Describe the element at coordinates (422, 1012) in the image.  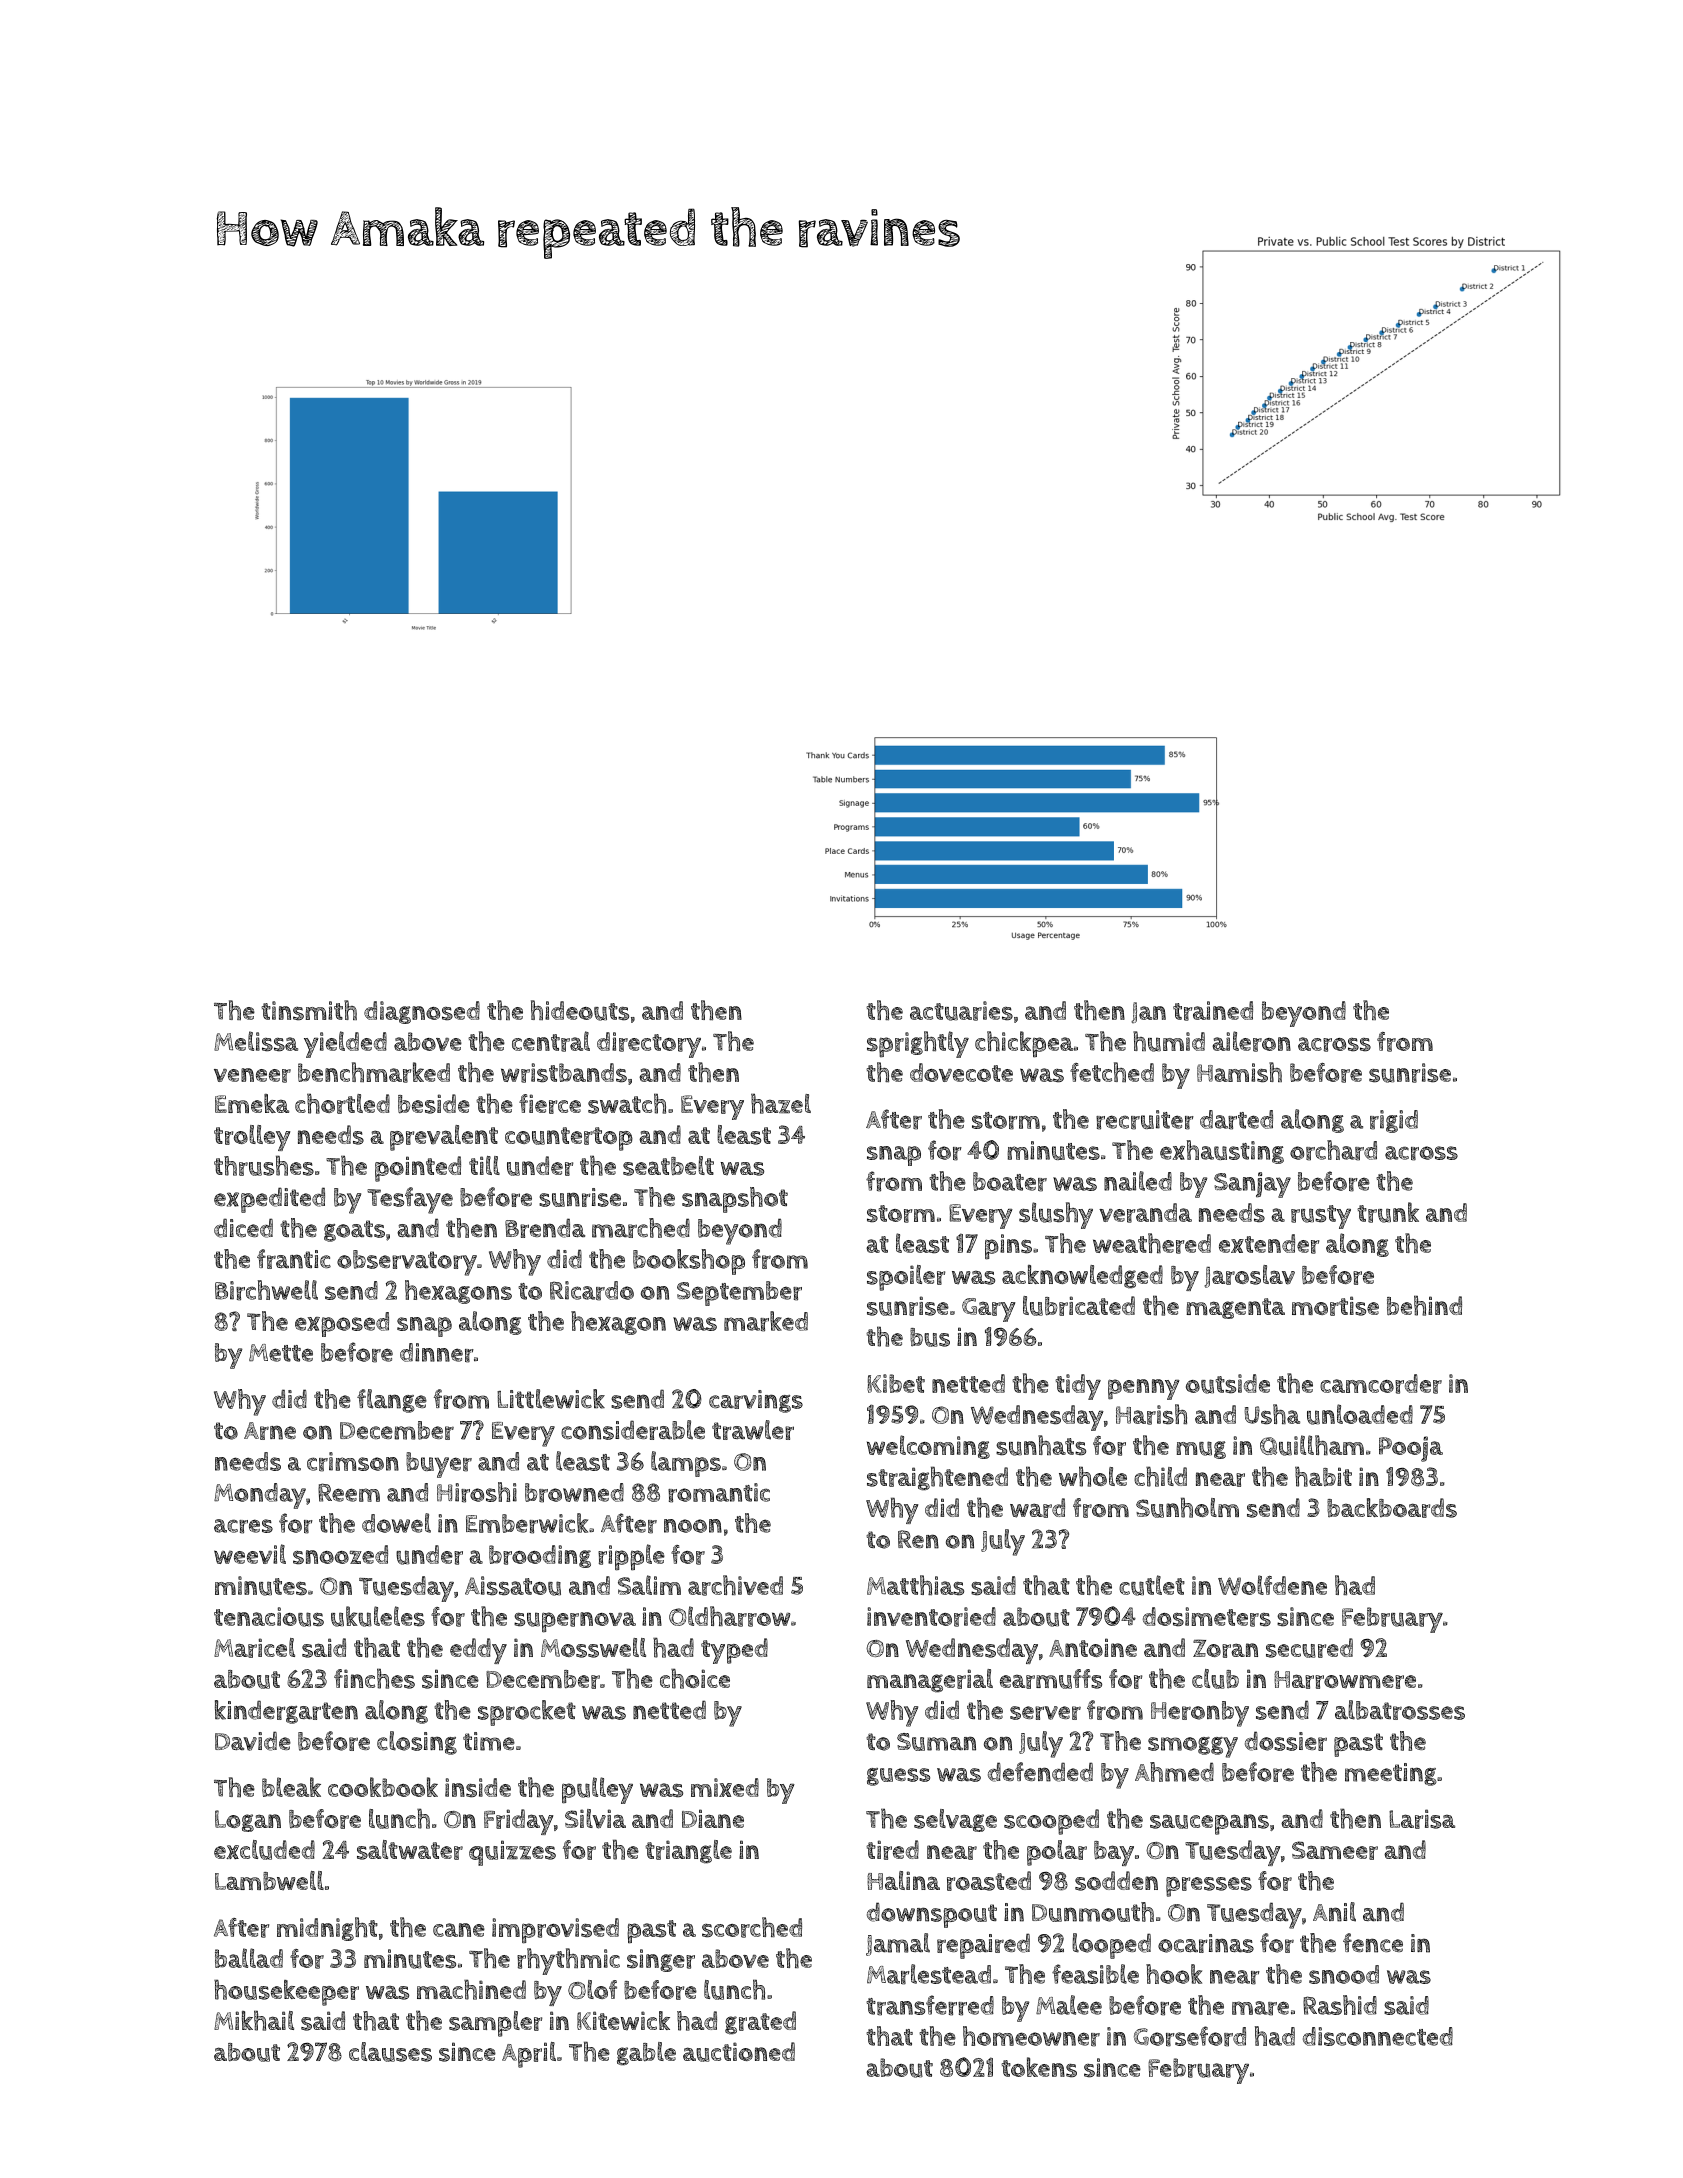
I see `diagnosed` at that location.
